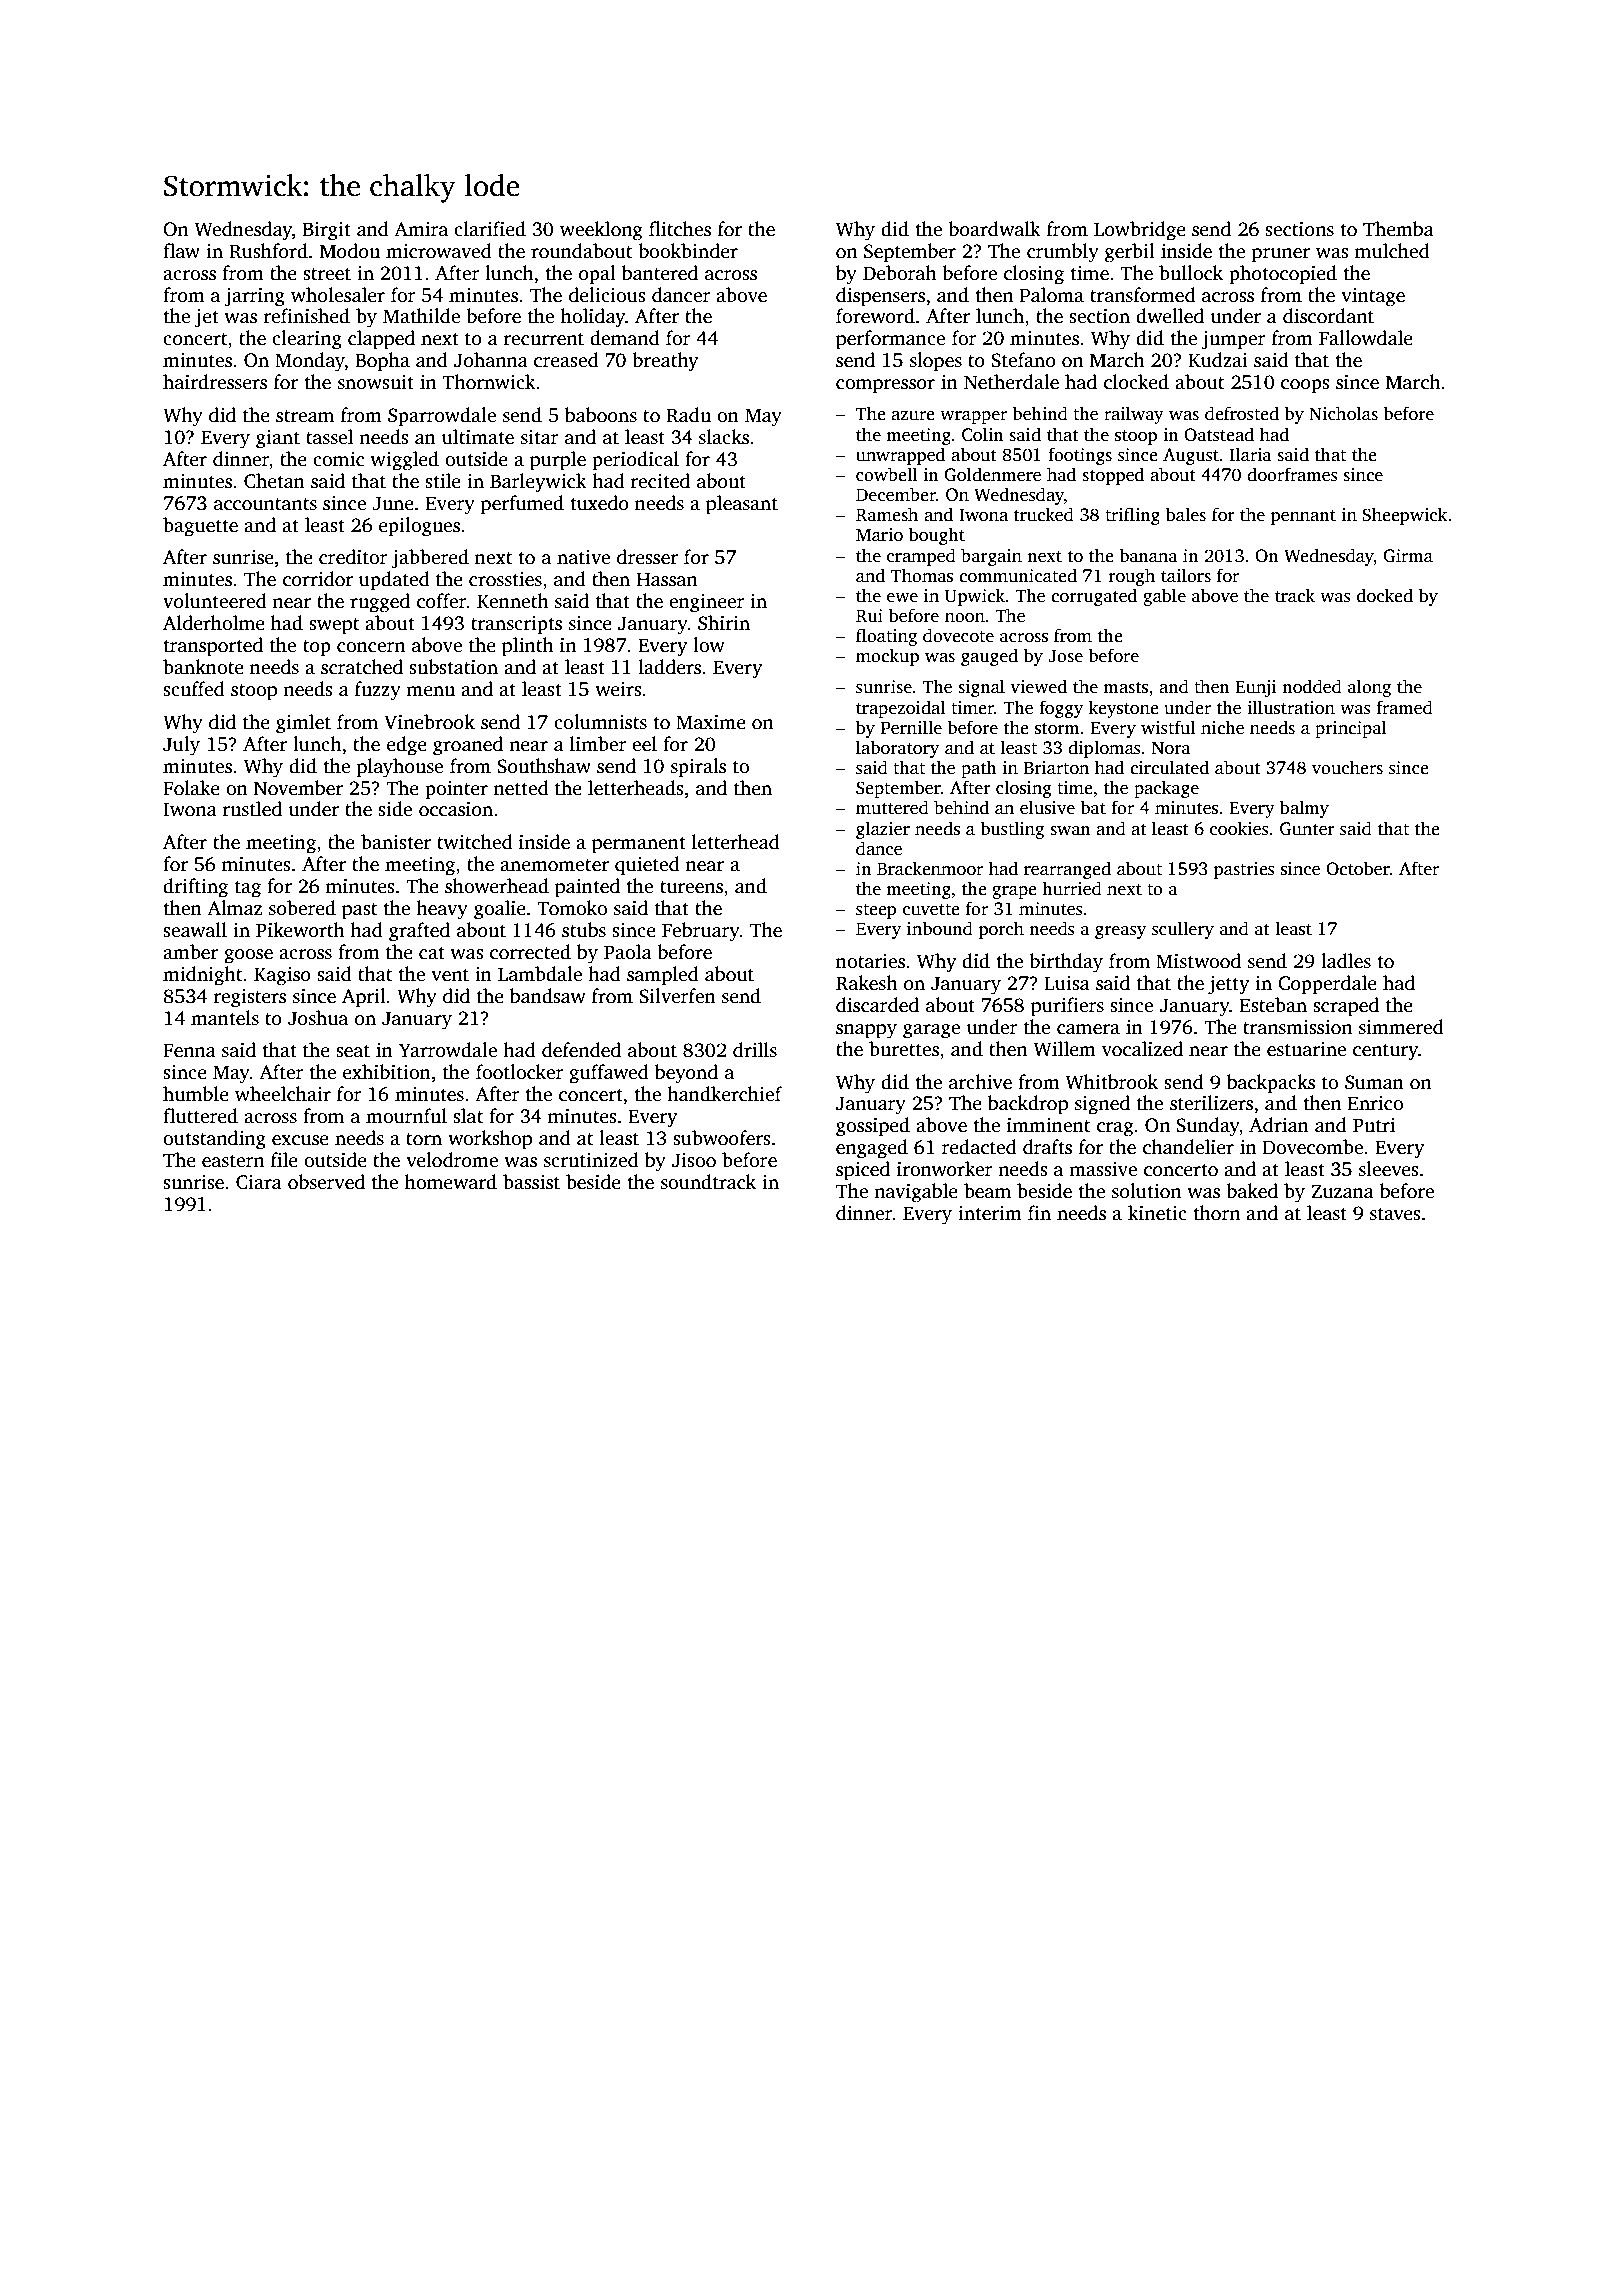 The image size is (1620, 2292). Describe the element at coordinates (994, 229) in the page. I see `boardwalk` at that location.
